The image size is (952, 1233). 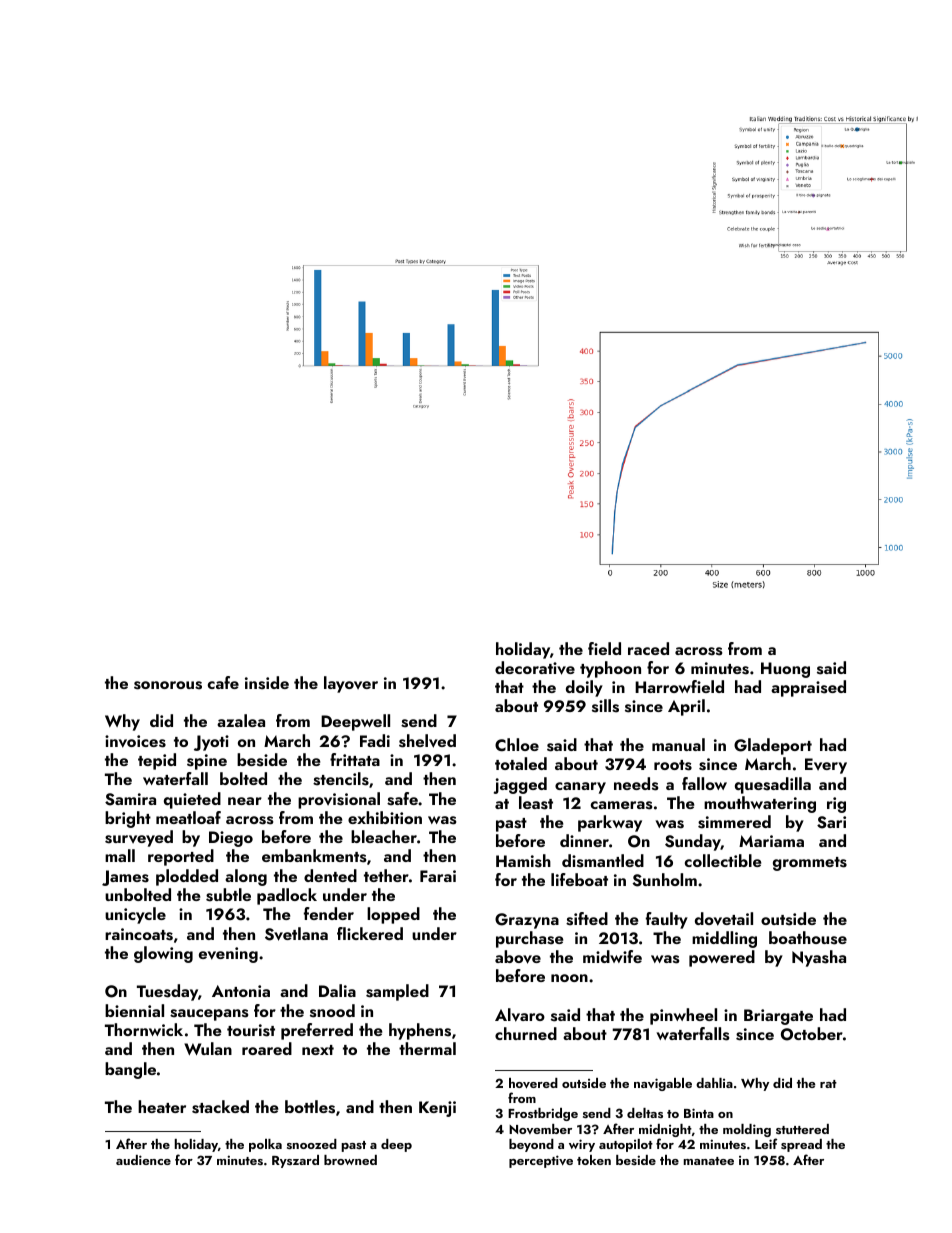 What do you see at coordinates (785, 670) in the image?
I see `Huong` at bounding box center [785, 670].
